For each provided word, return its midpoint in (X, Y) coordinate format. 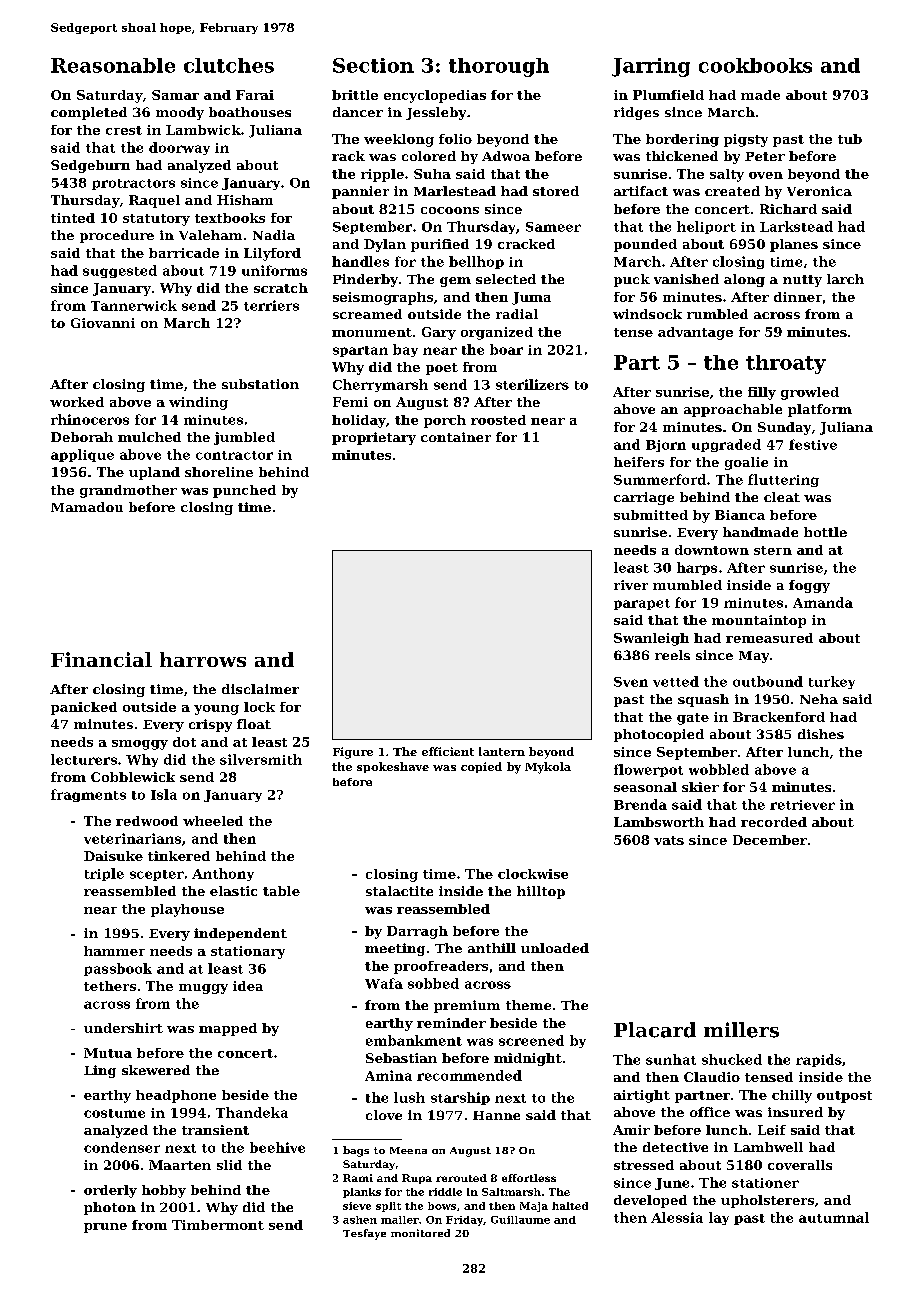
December (770, 840)
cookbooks (755, 65)
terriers (271, 305)
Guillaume (520, 1220)
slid (229, 1165)
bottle (825, 532)
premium (467, 1006)
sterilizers (532, 384)
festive (813, 444)
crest (124, 130)
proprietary (374, 438)
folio (455, 139)
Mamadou (87, 507)
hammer (114, 951)
